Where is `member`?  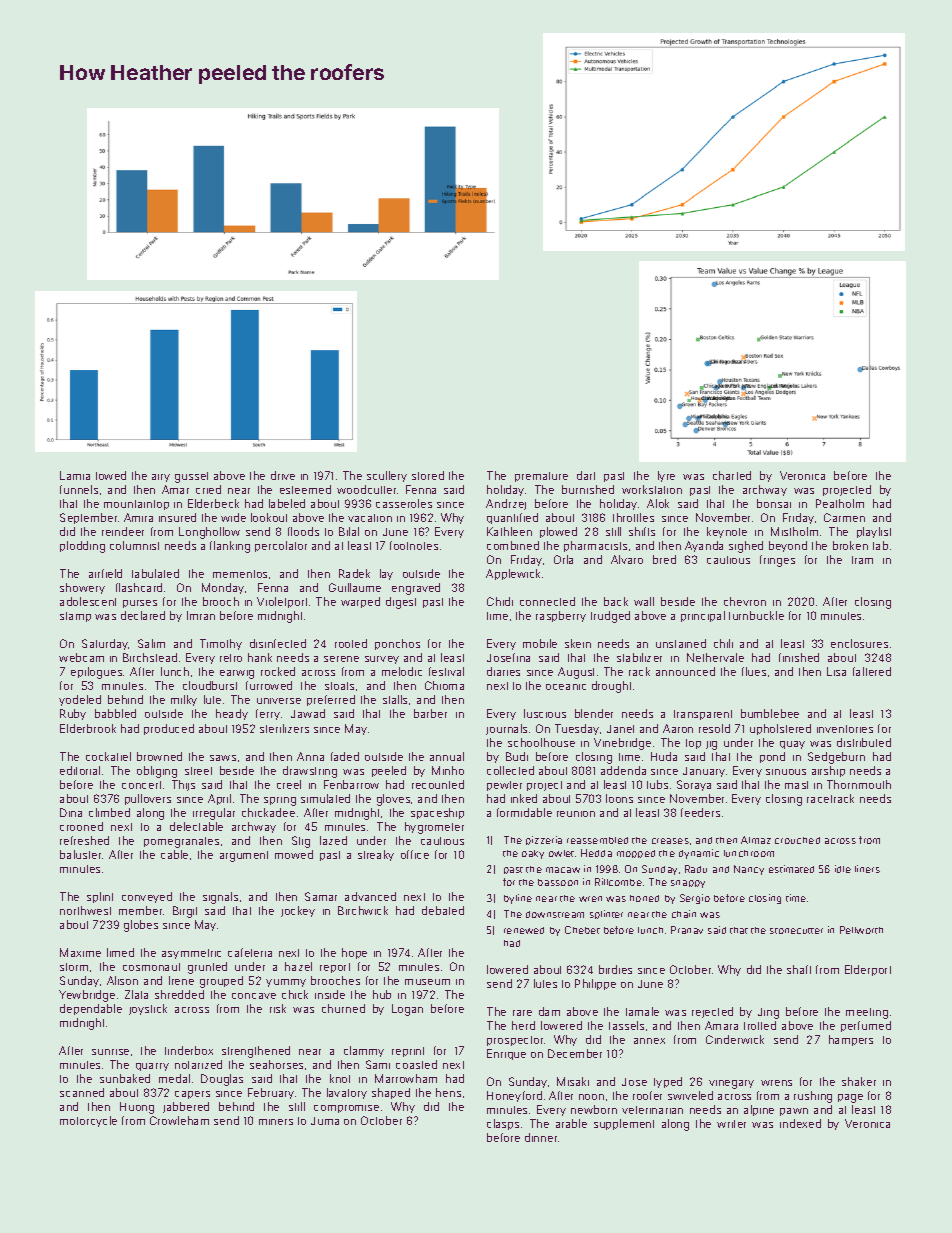
member is located at coordinates (140, 910).
